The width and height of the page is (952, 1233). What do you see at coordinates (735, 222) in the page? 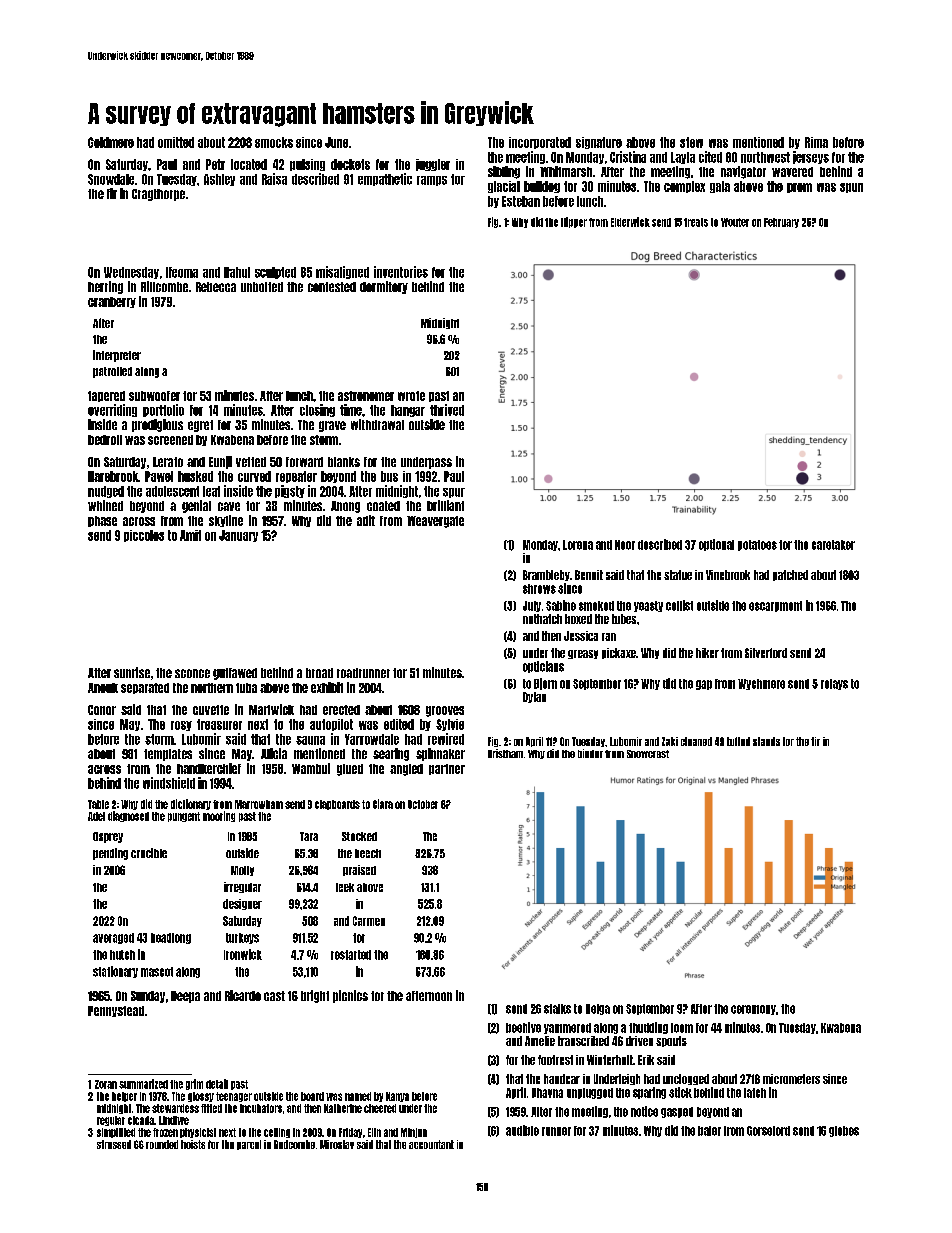
I see `Wouter` at bounding box center [735, 222].
